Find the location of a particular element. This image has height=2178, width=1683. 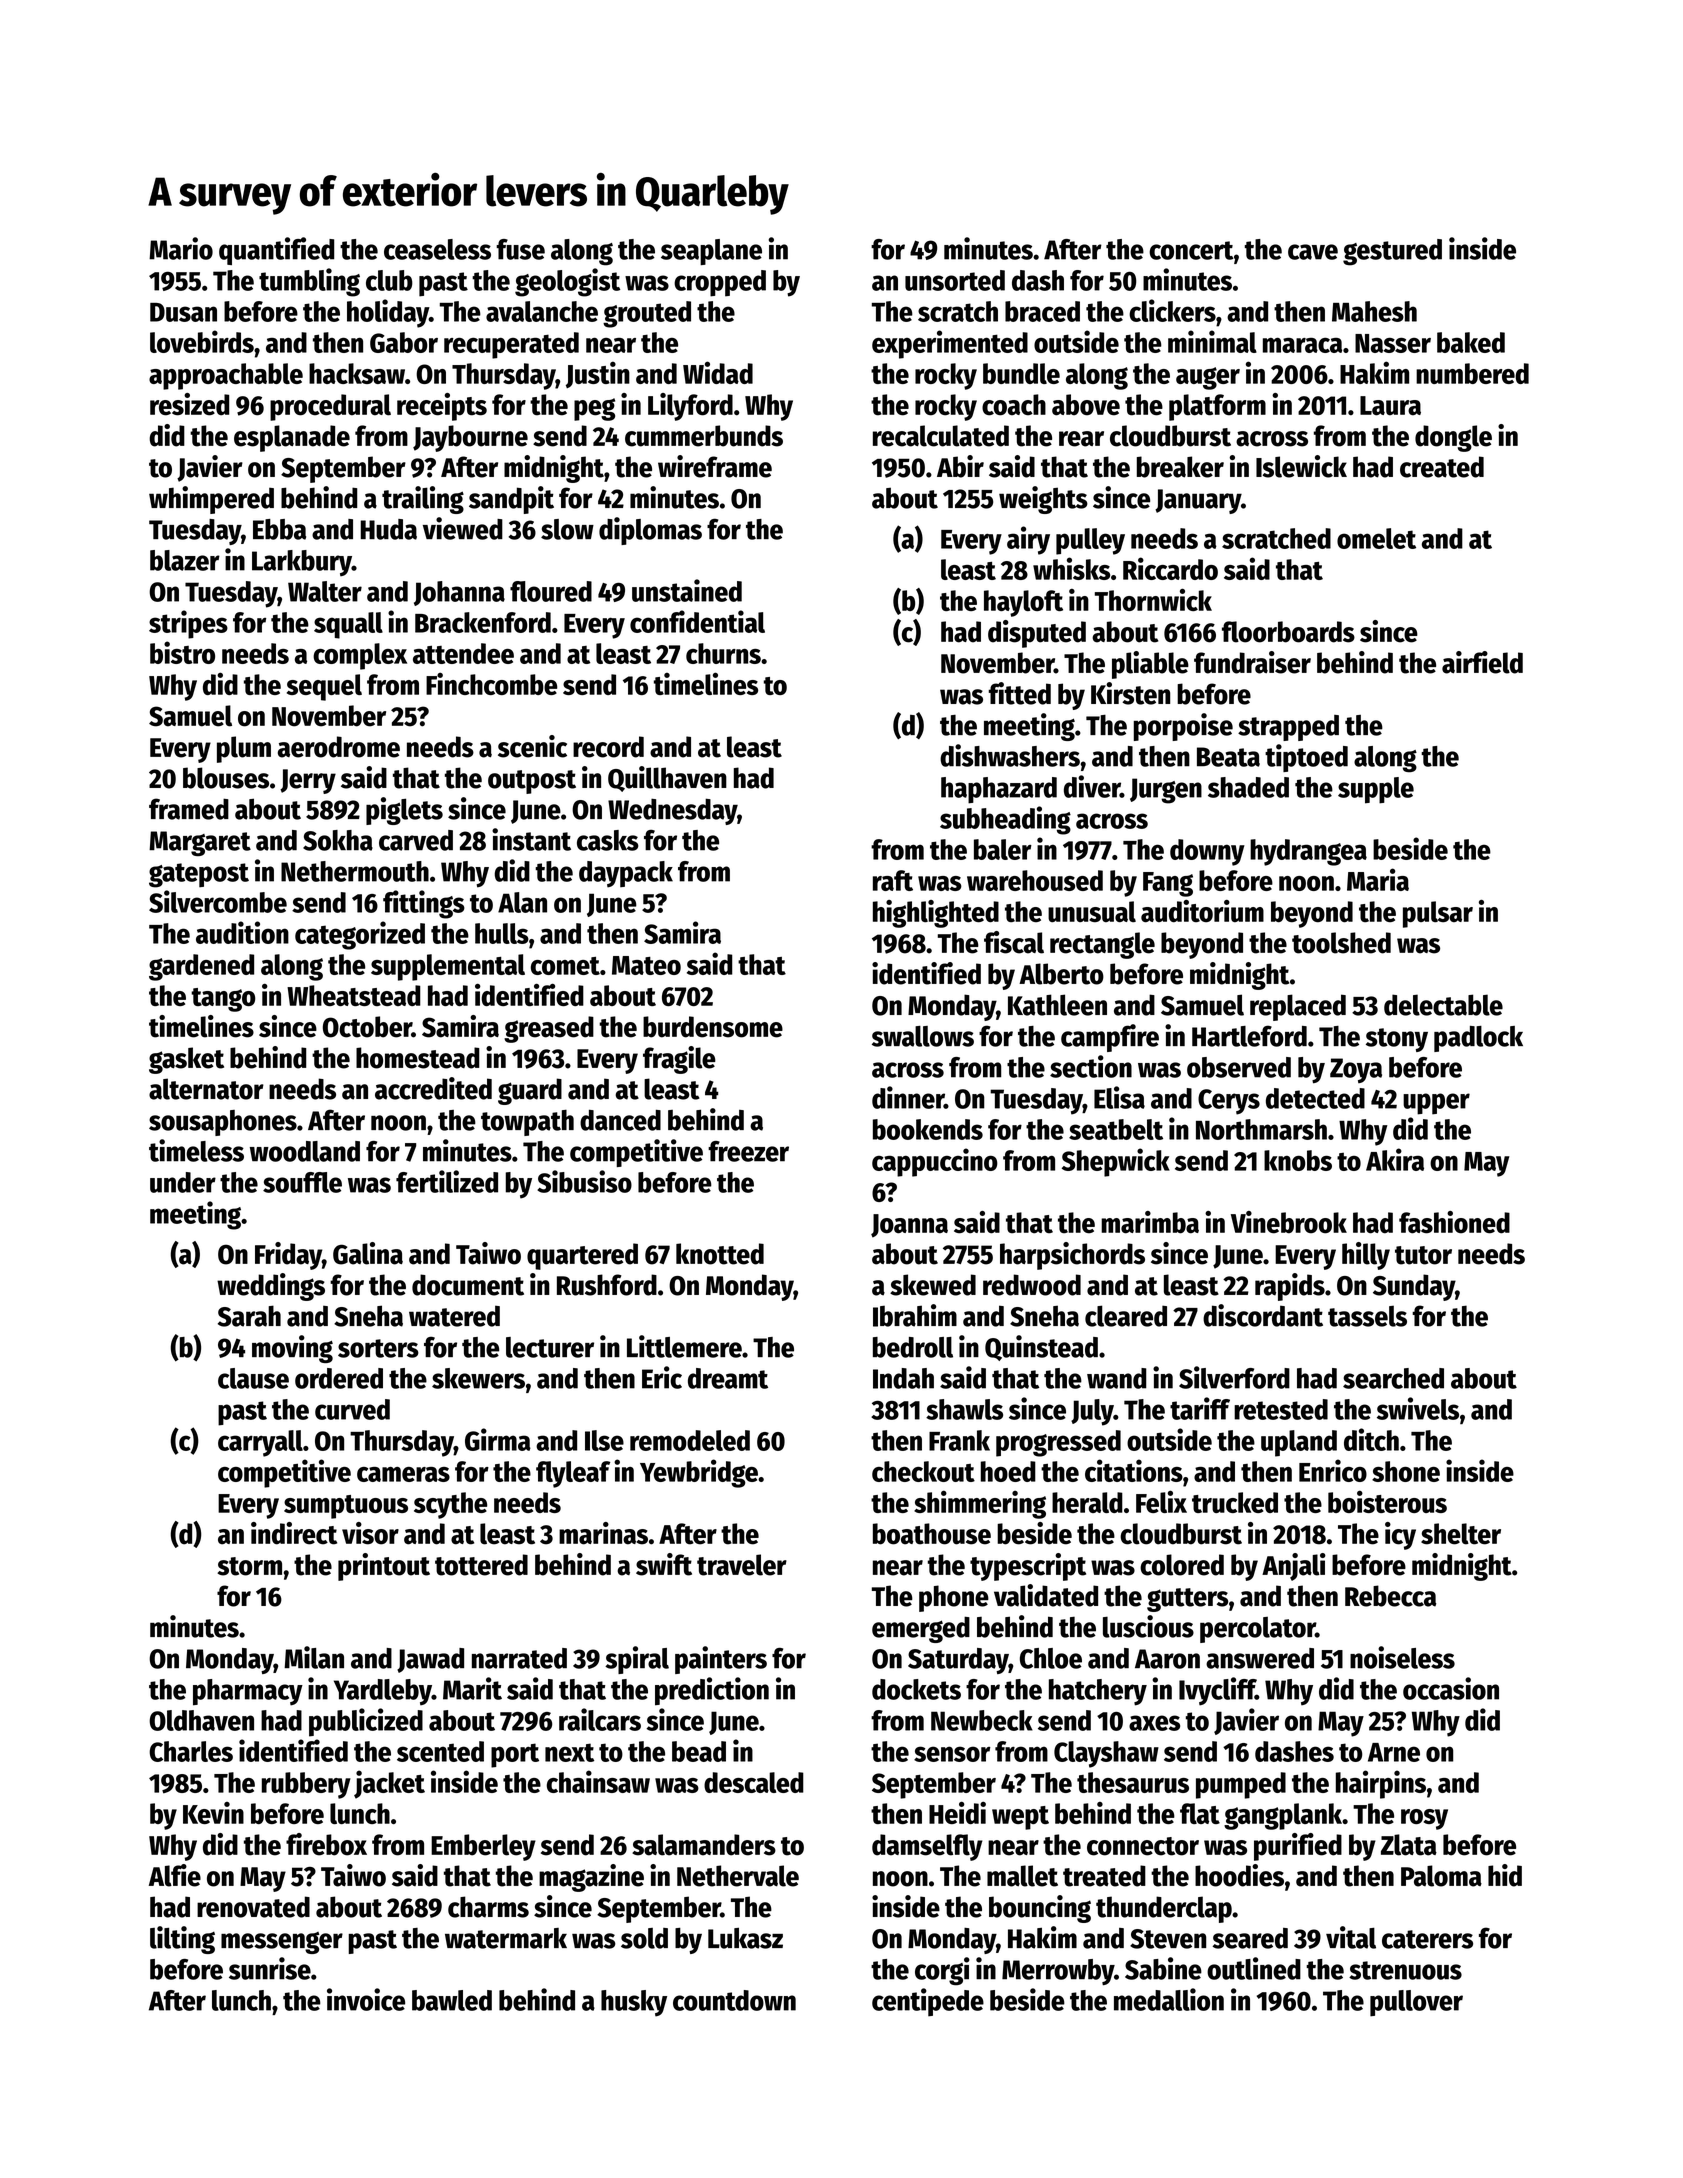

concert is located at coordinates (1191, 250).
